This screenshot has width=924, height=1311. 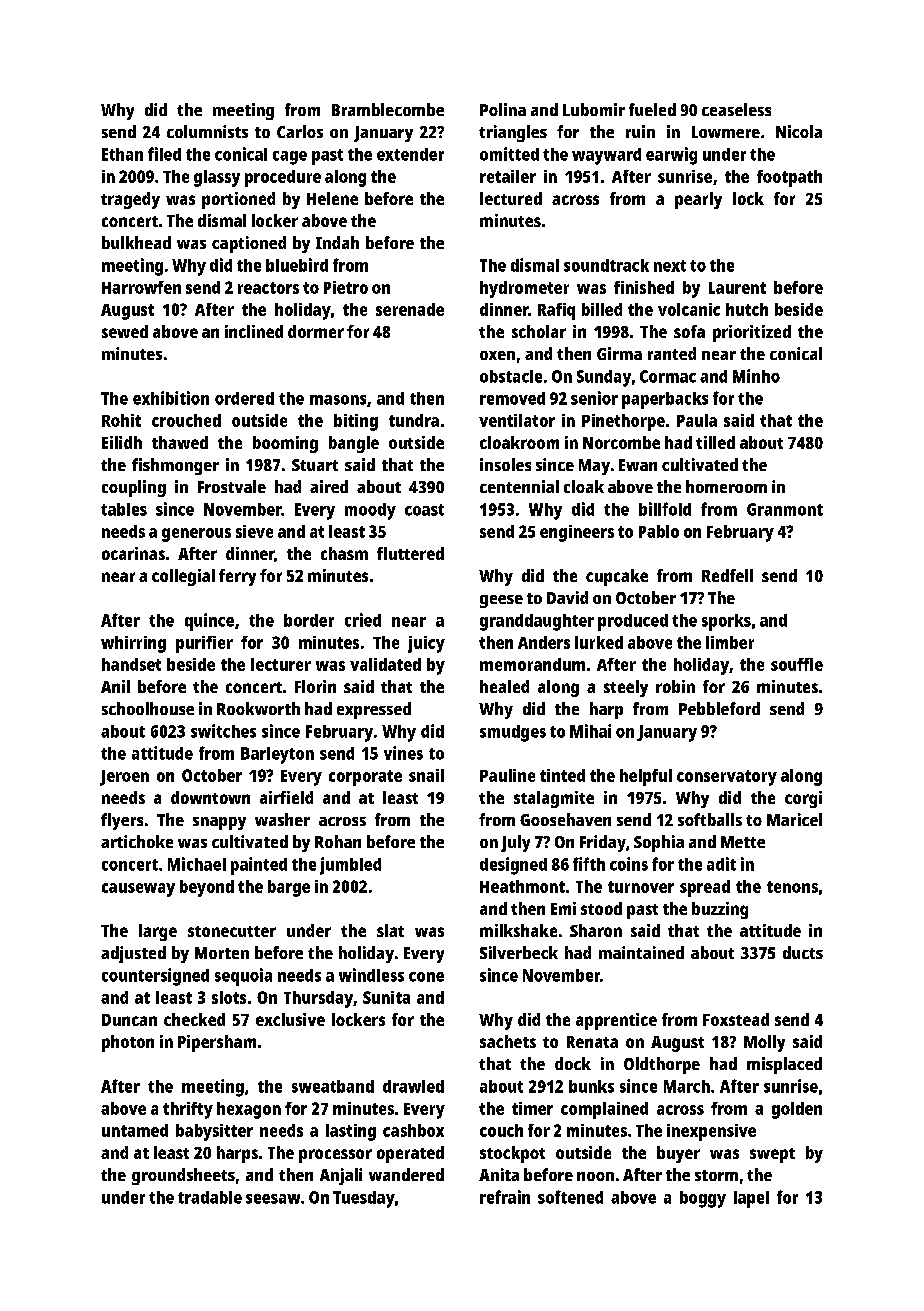 I want to click on Maricel, so click(x=794, y=819).
